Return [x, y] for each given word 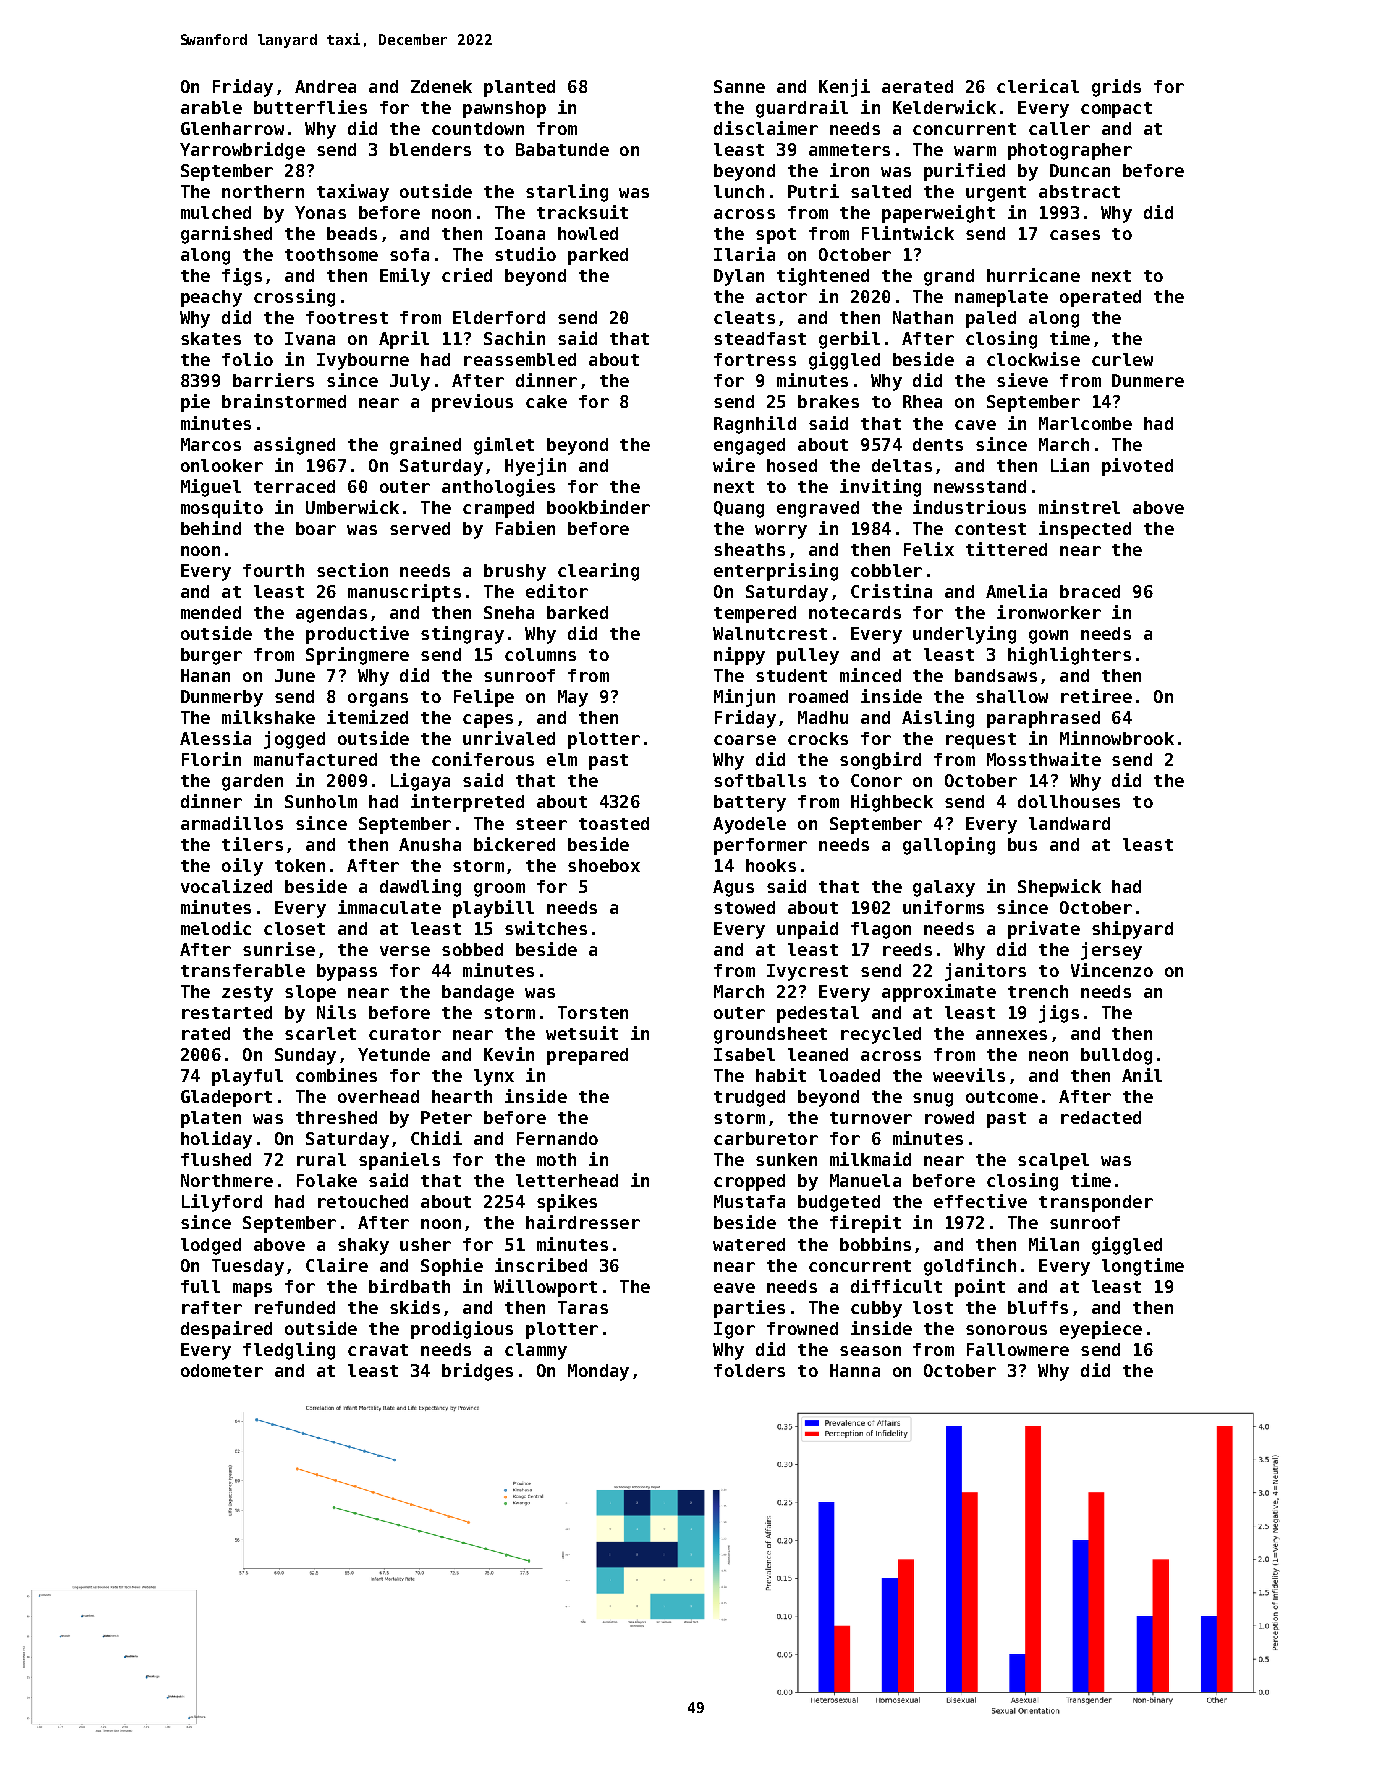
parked [598, 256]
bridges [477, 1372]
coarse [745, 740]
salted [881, 191]
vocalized [226, 886]
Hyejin [535, 467]
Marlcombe [1085, 423]
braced [1090, 591]
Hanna [855, 1370]
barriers [273, 380]
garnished [226, 235]
